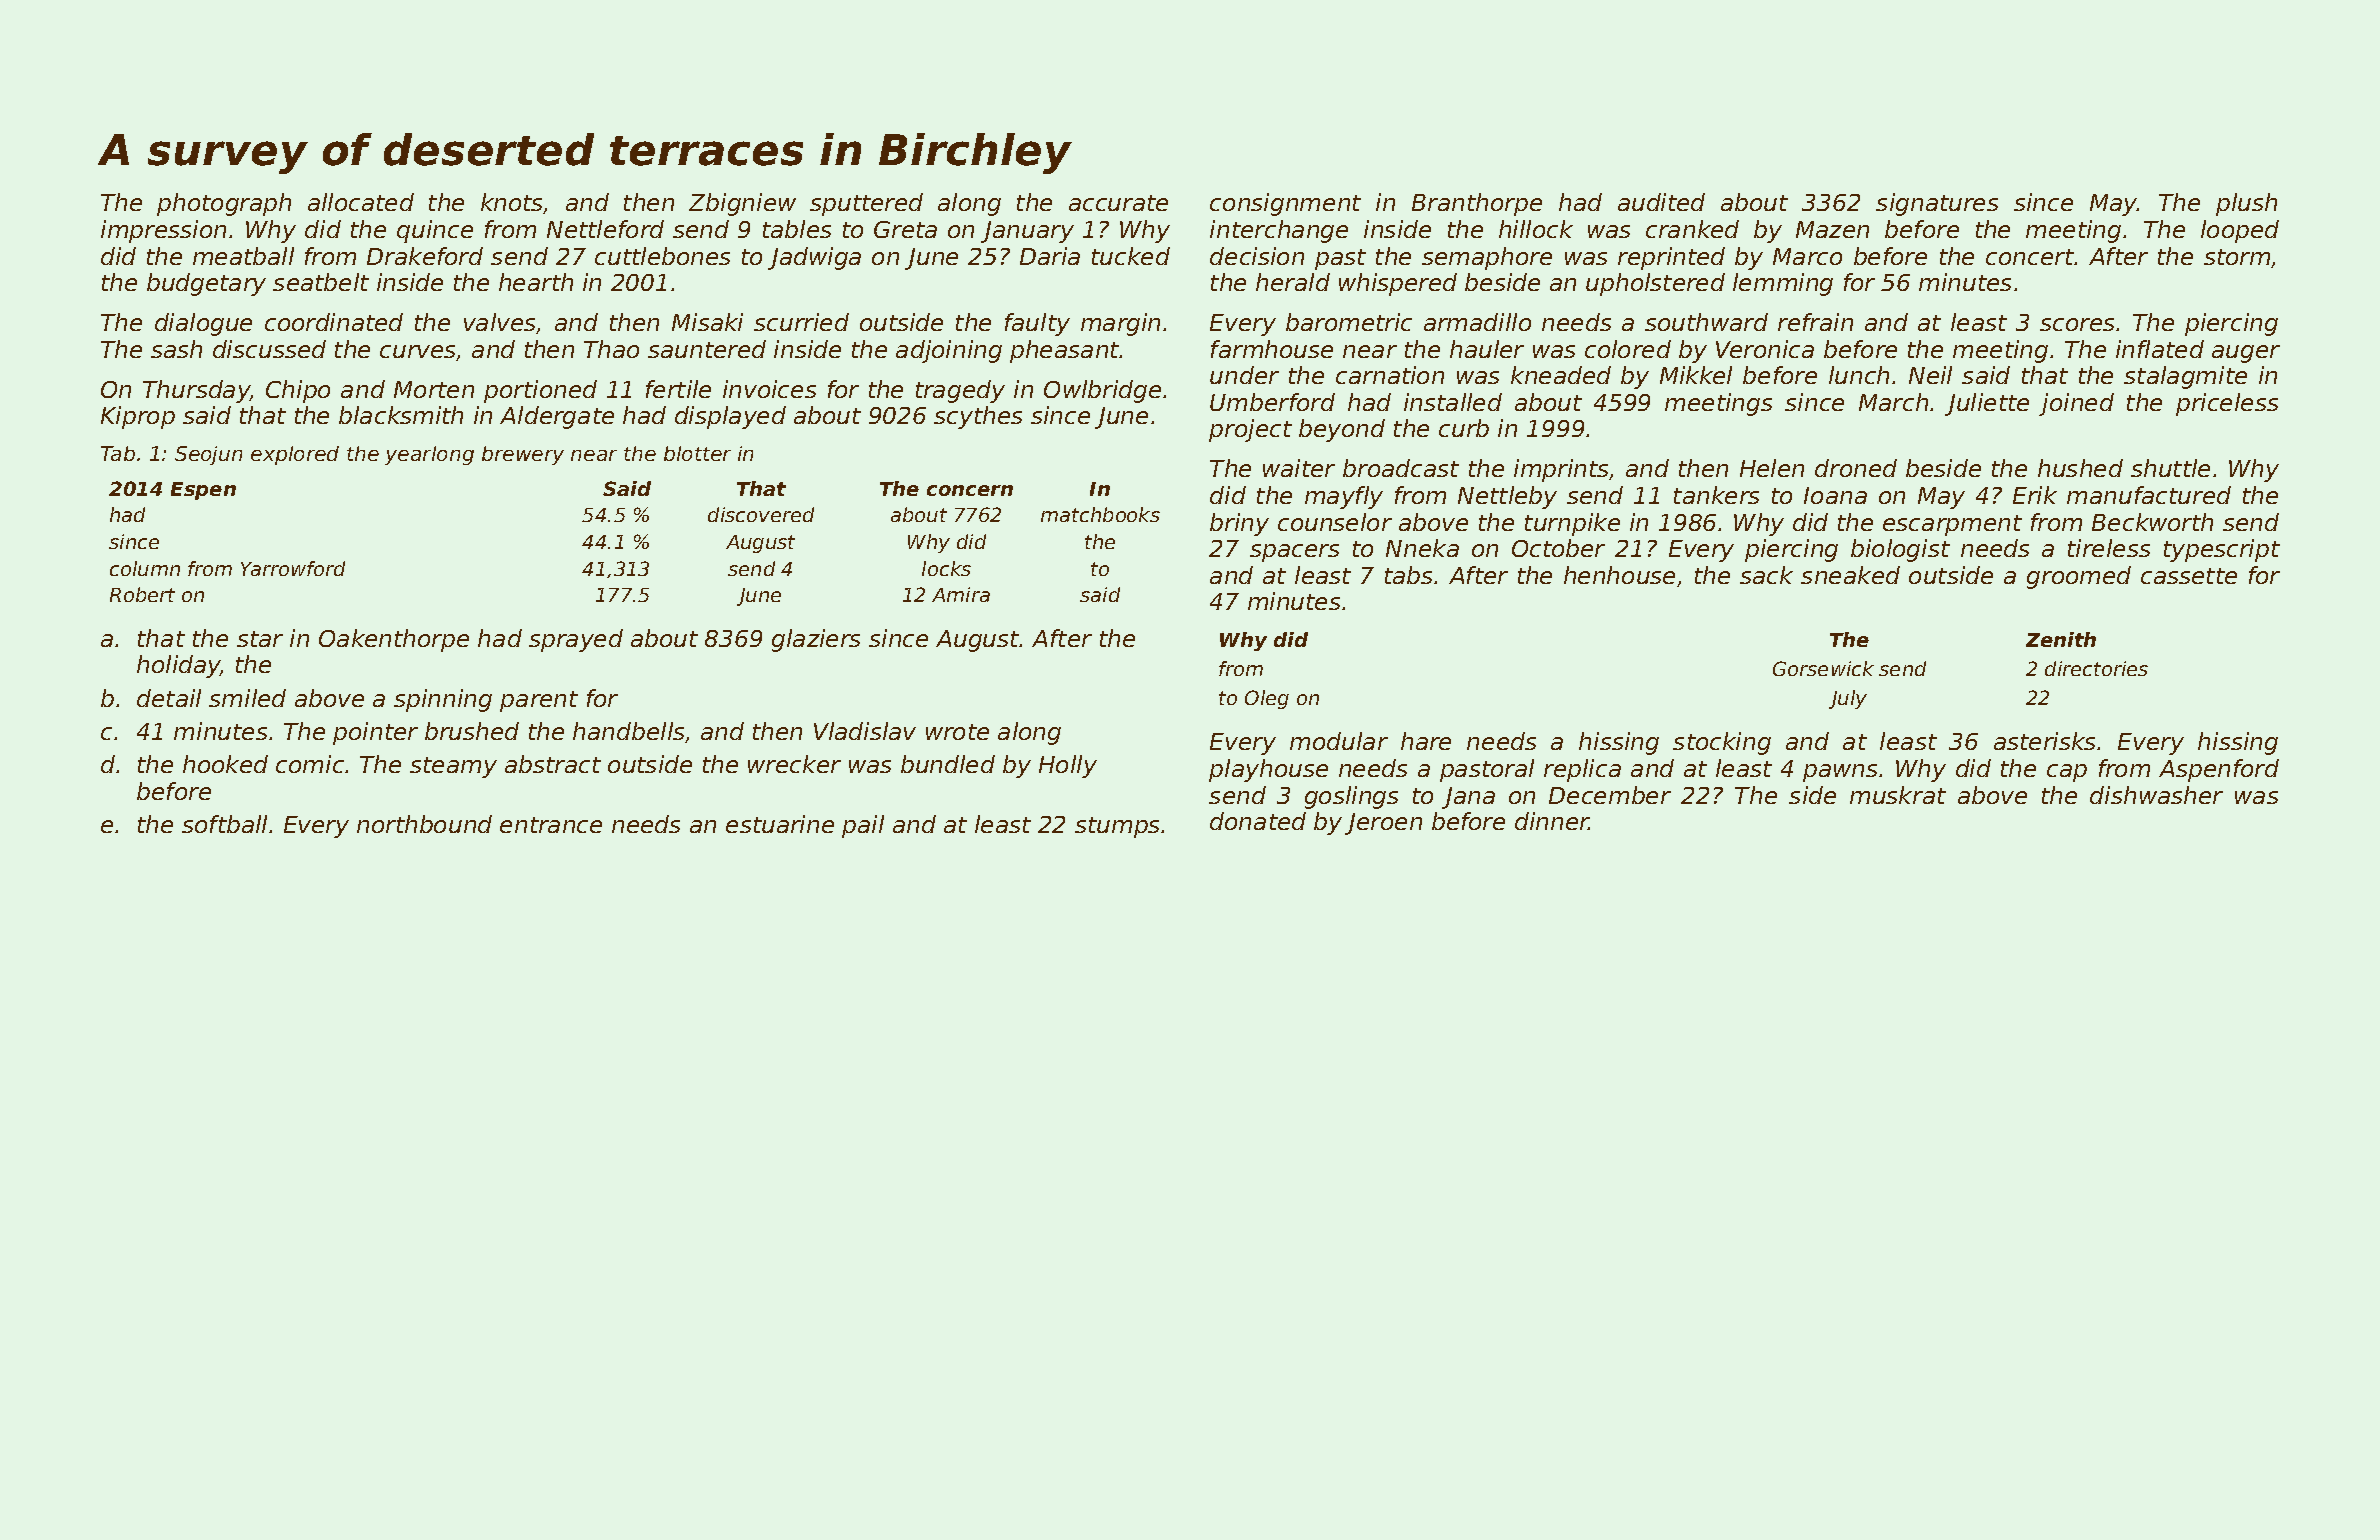  What do you see at coordinates (1661, 202) in the document?
I see `audited` at bounding box center [1661, 202].
